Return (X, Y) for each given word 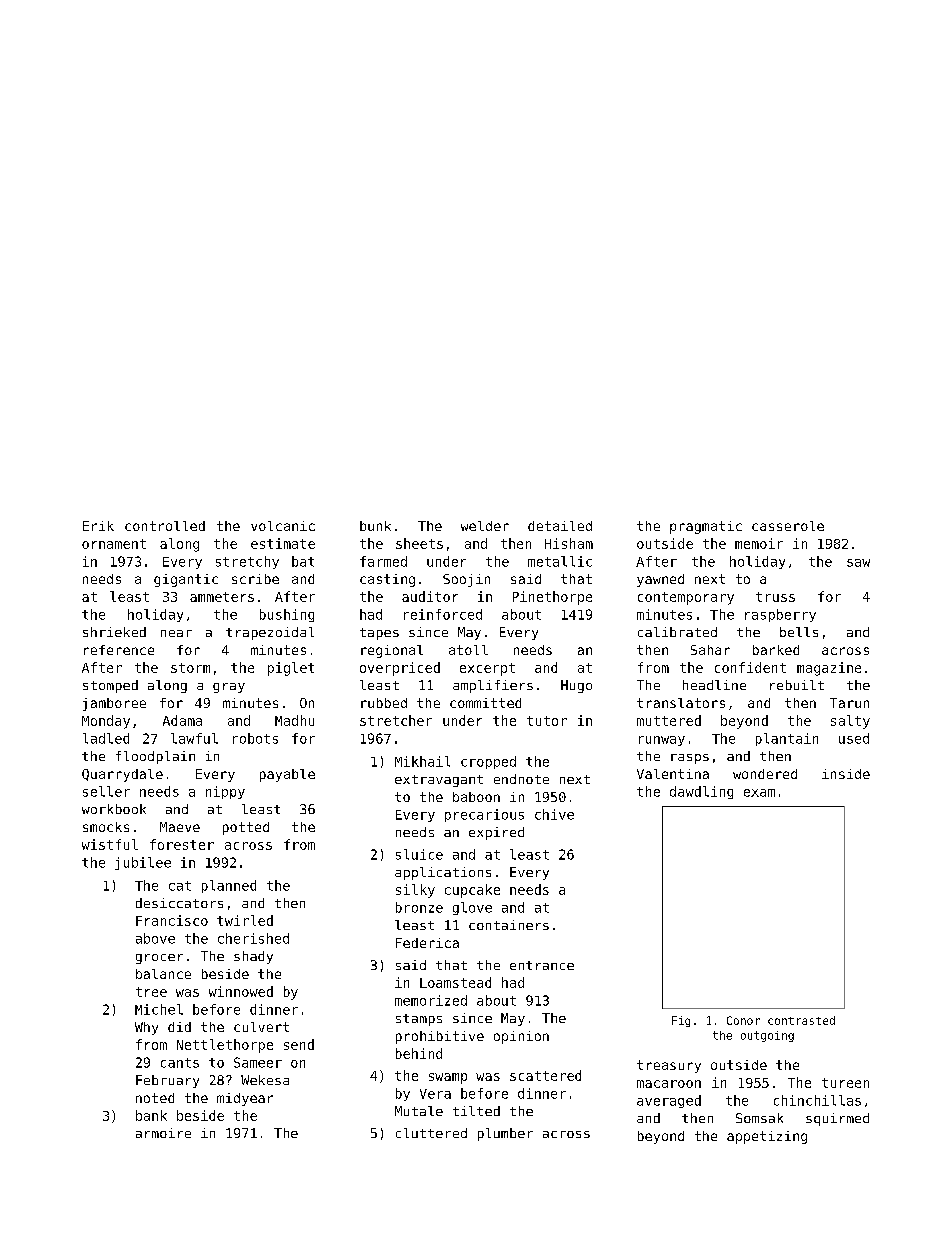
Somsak (759, 1118)
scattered (545, 1075)
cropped (488, 762)
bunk (375, 526)
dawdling (701, 792)
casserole (788, 526)
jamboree (114, 704)
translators (681, 703)
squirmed (837, 1119)
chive (554, 814)
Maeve (180, 827)
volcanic (283, 526)
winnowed (241, 991)
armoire (163, 1133)
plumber (505, 1134)
